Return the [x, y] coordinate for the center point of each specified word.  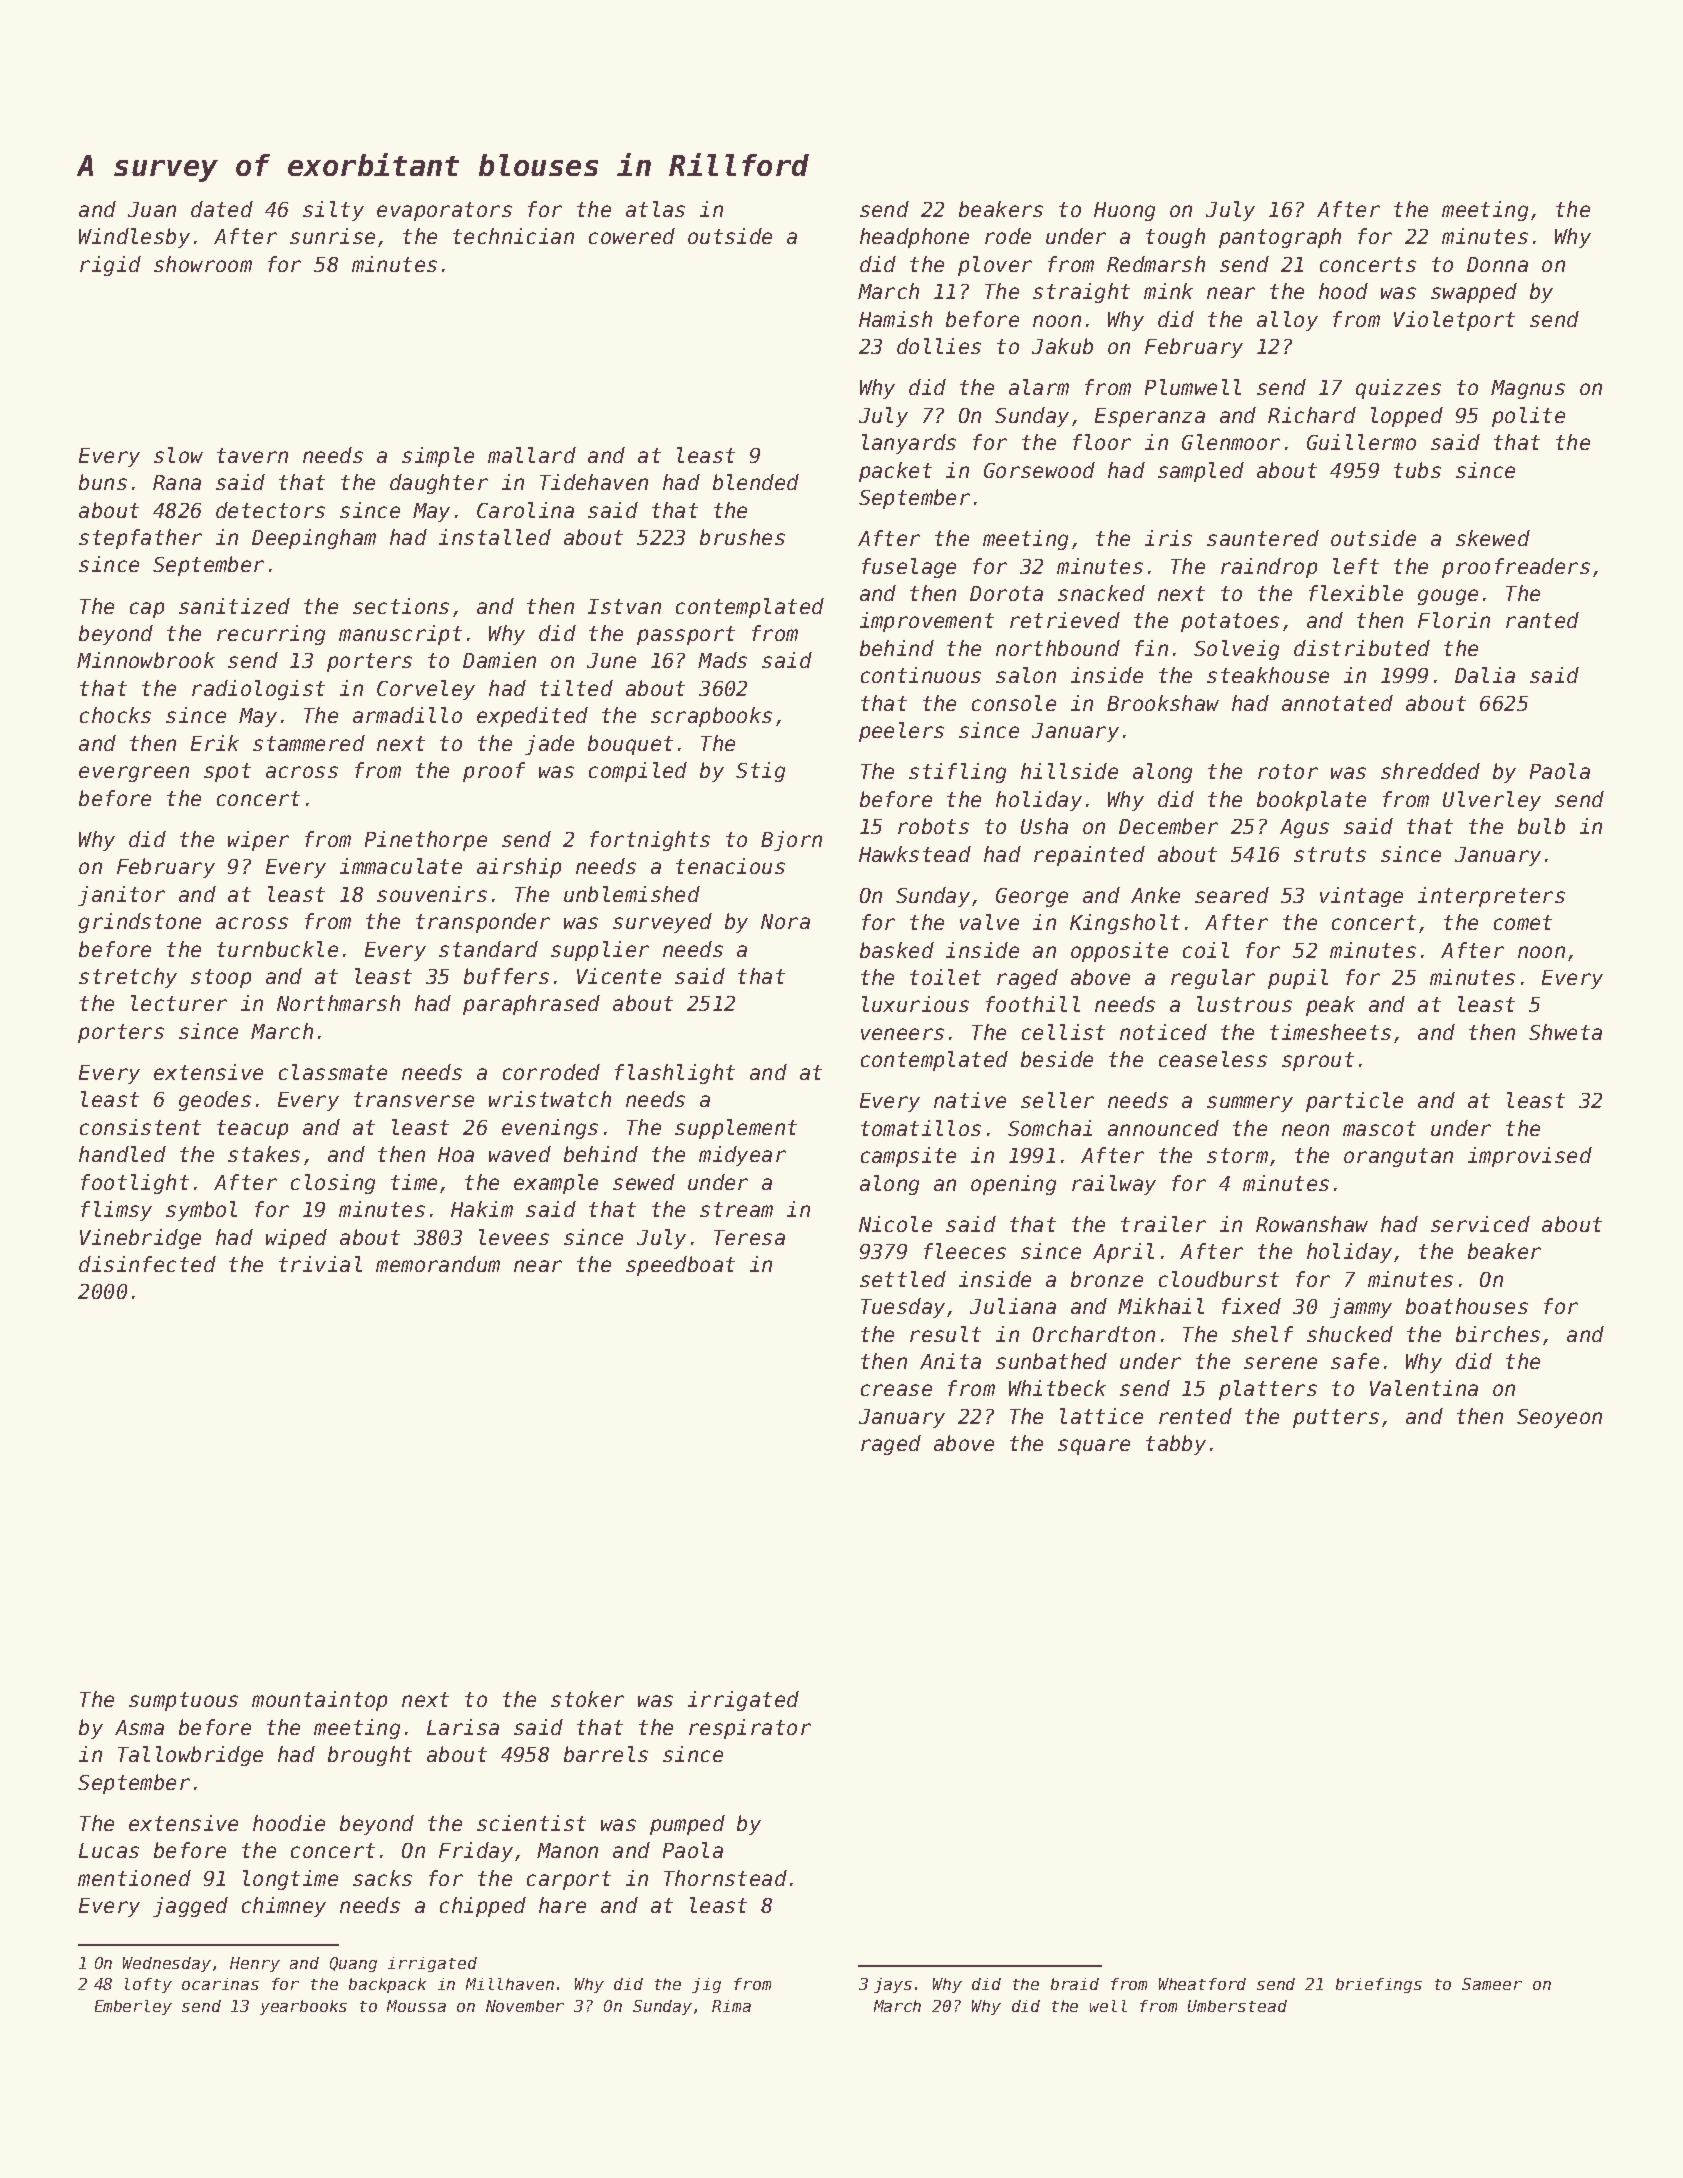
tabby [1176, 1445]
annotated [1337, 703]
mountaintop [319, 1701]
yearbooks [303, 2007]
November [525, 2006]
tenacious [730, 866]
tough [1175, 238]
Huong [1124, 211]
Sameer [1492, 1984]
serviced [1480, 1224]
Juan [152, 209]
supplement [736, 1129]
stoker [587, 1699]
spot [227, 772]
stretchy [128, 978]
